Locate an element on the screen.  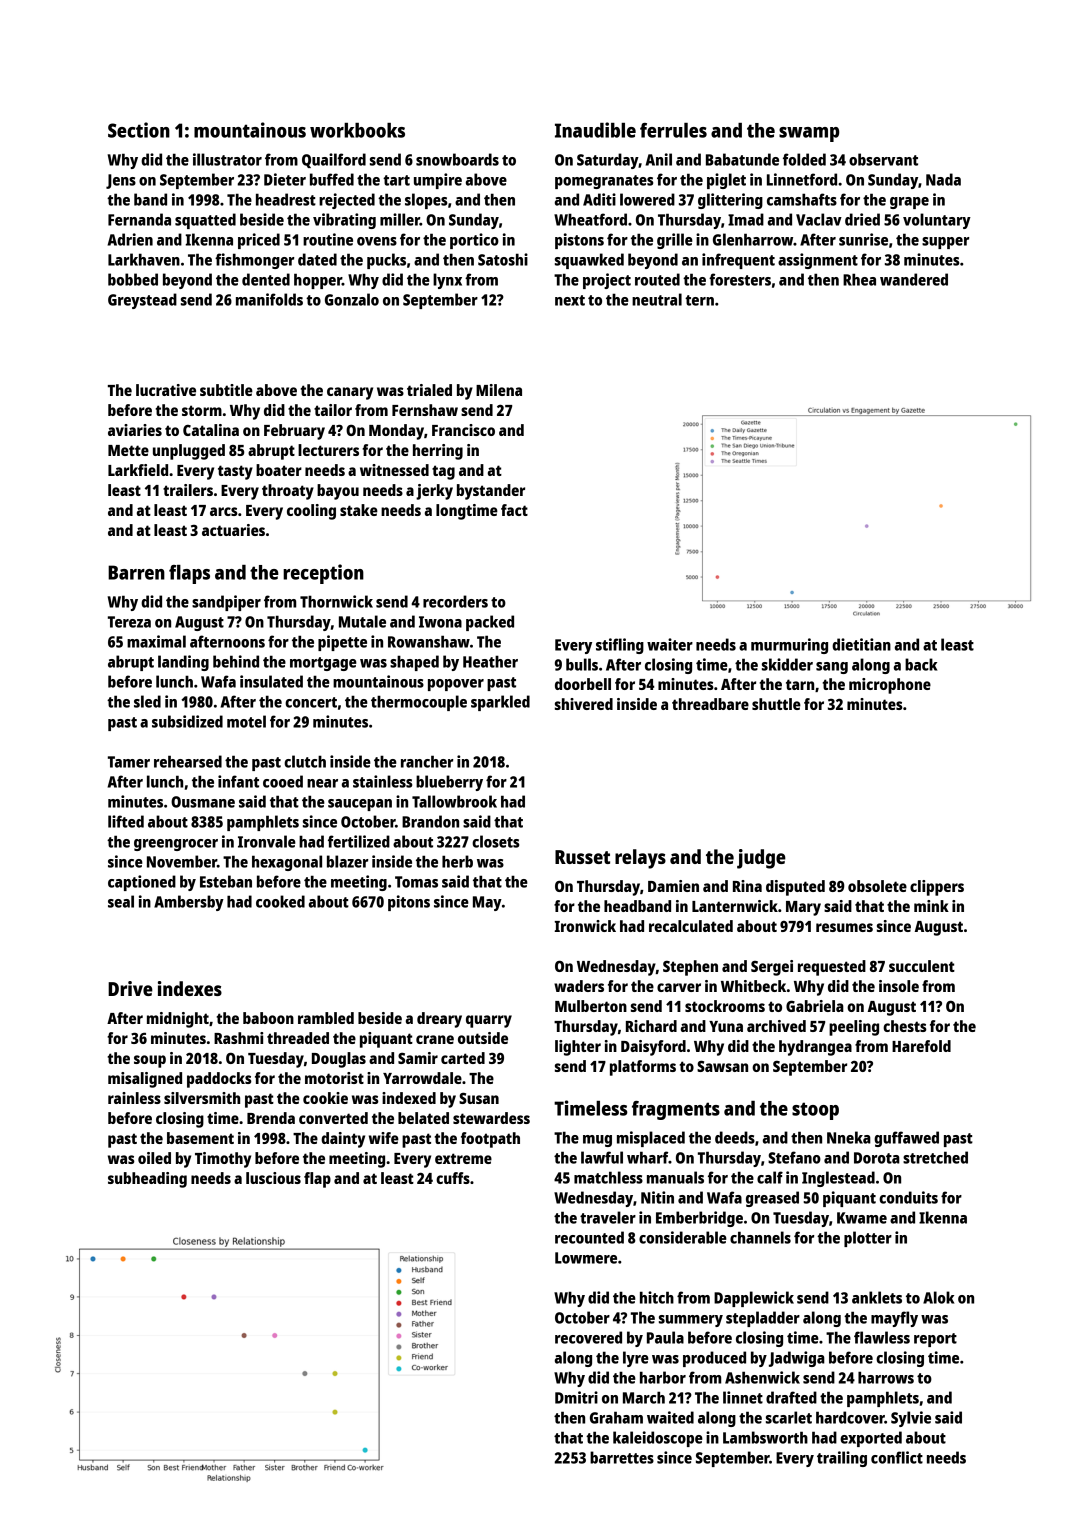
Nada is located at coordinates (943, 179).
